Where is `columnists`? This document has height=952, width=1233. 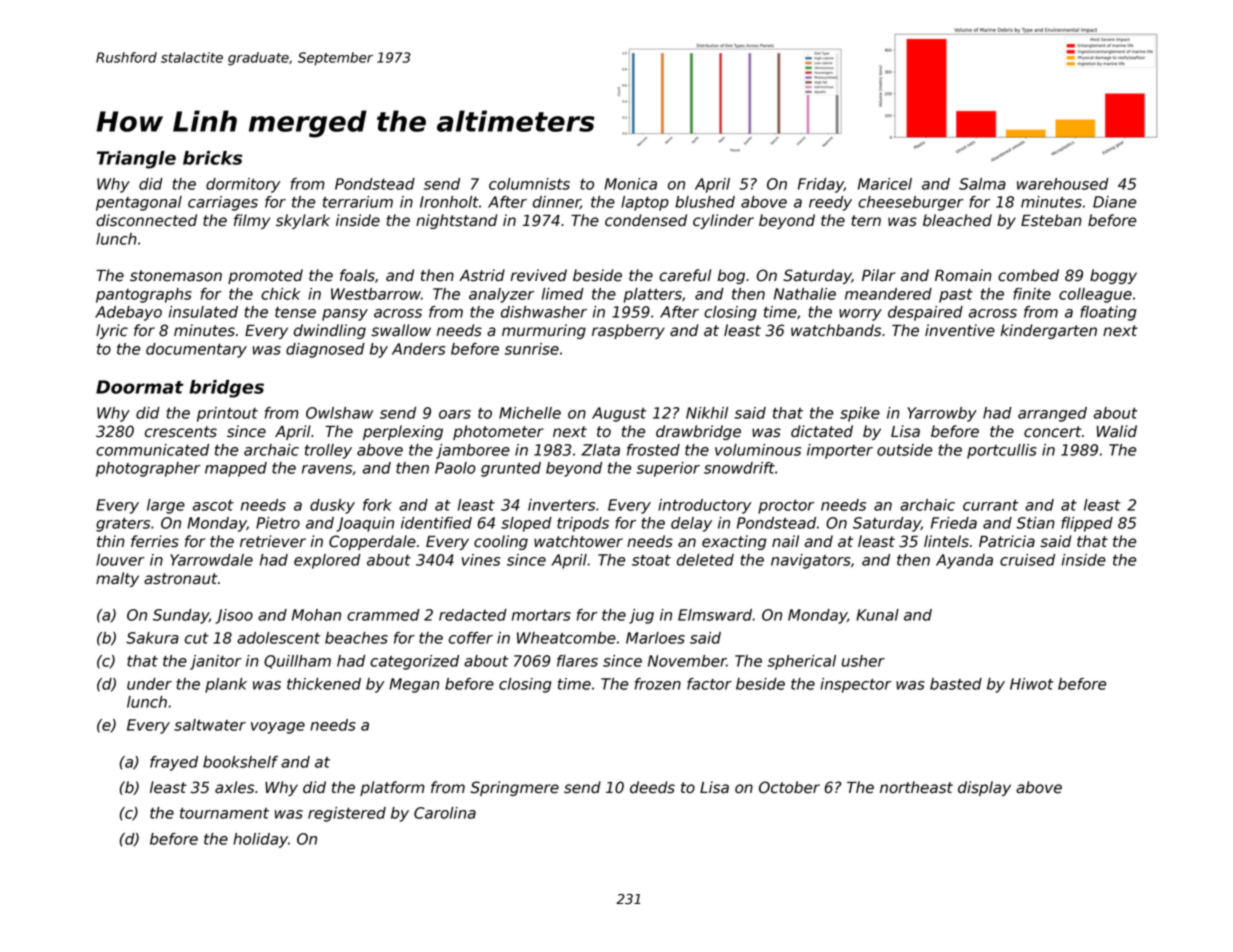 columnists is located at coordinates (529, 184).
